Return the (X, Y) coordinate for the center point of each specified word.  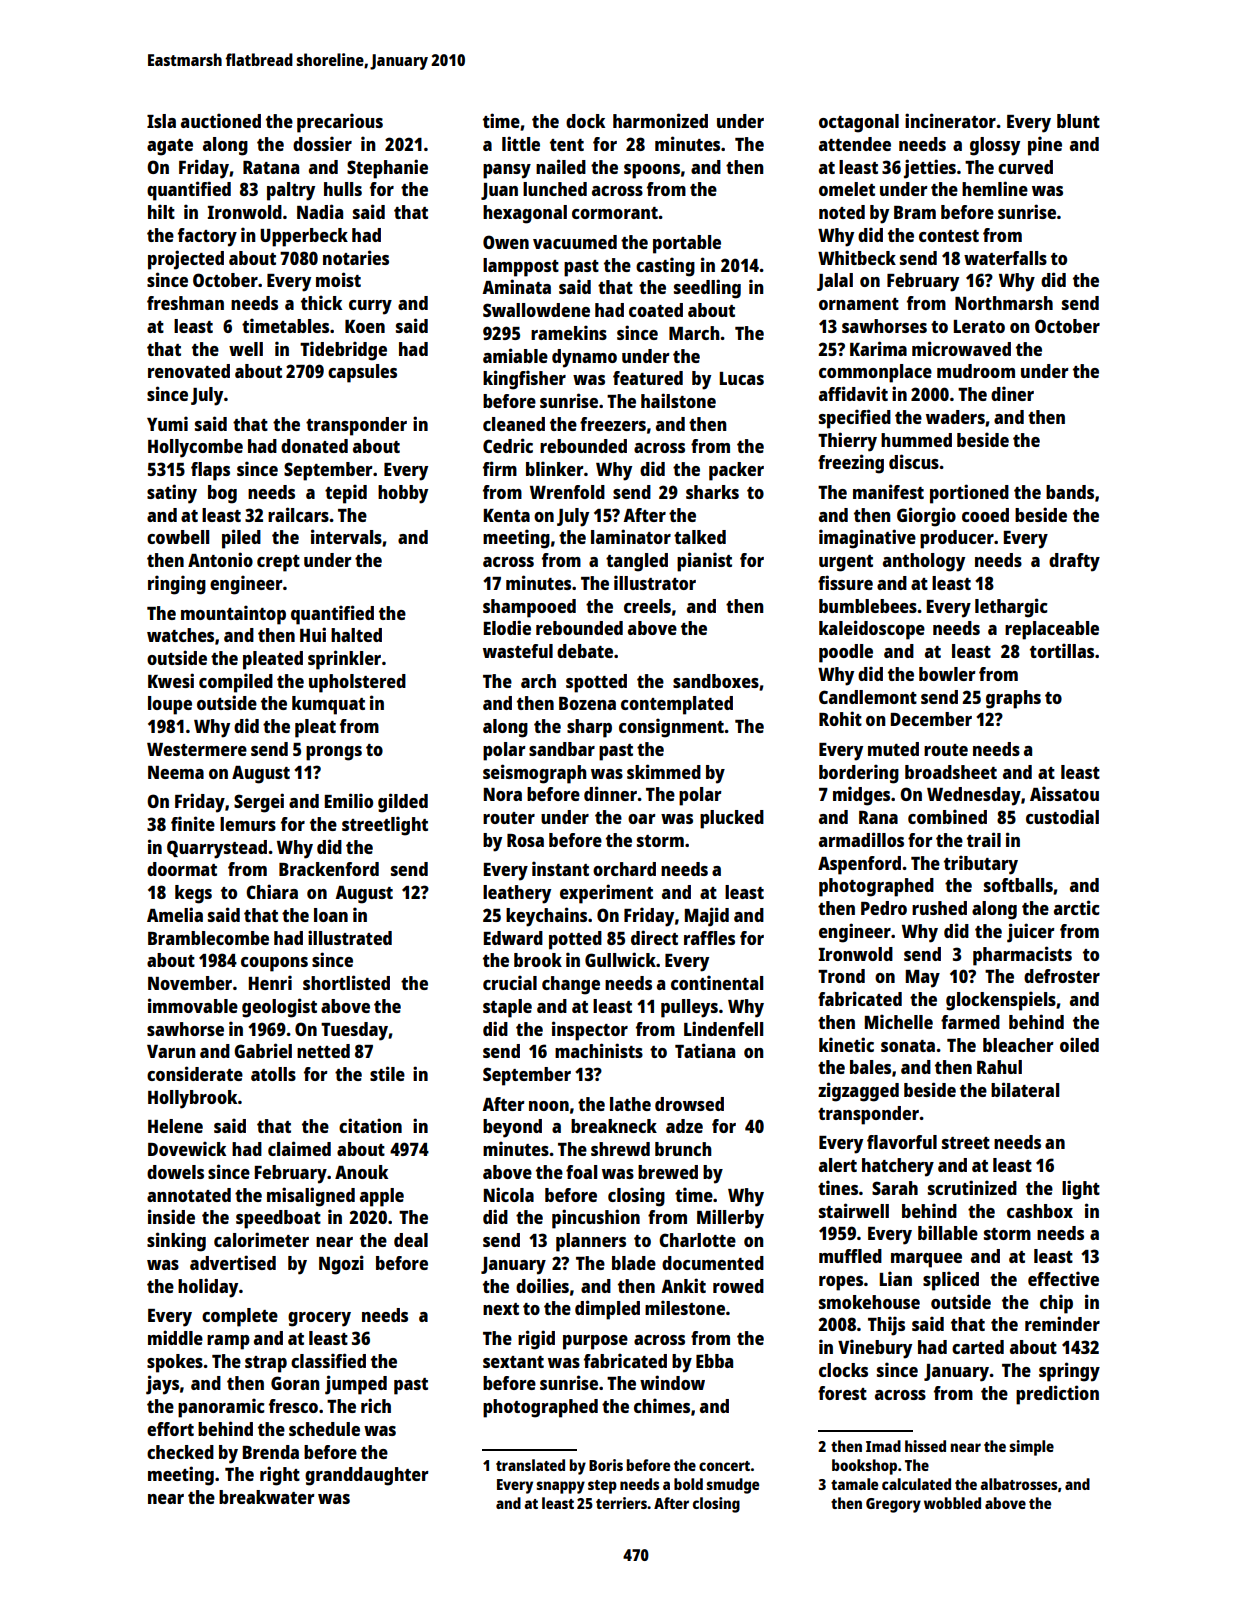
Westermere (197, 749)
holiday (208, 1288)
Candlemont (868, 697)
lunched (555, 189)
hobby (403, 494)
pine (1045, 146)
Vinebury (875, 1349)
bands (1070, 492)
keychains (546, 917)
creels (647, 606)
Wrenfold (567, 492)
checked (180, 1452)
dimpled (607, 1310)
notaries (356, 257)
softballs (1018, 885)
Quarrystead (217, 849)
